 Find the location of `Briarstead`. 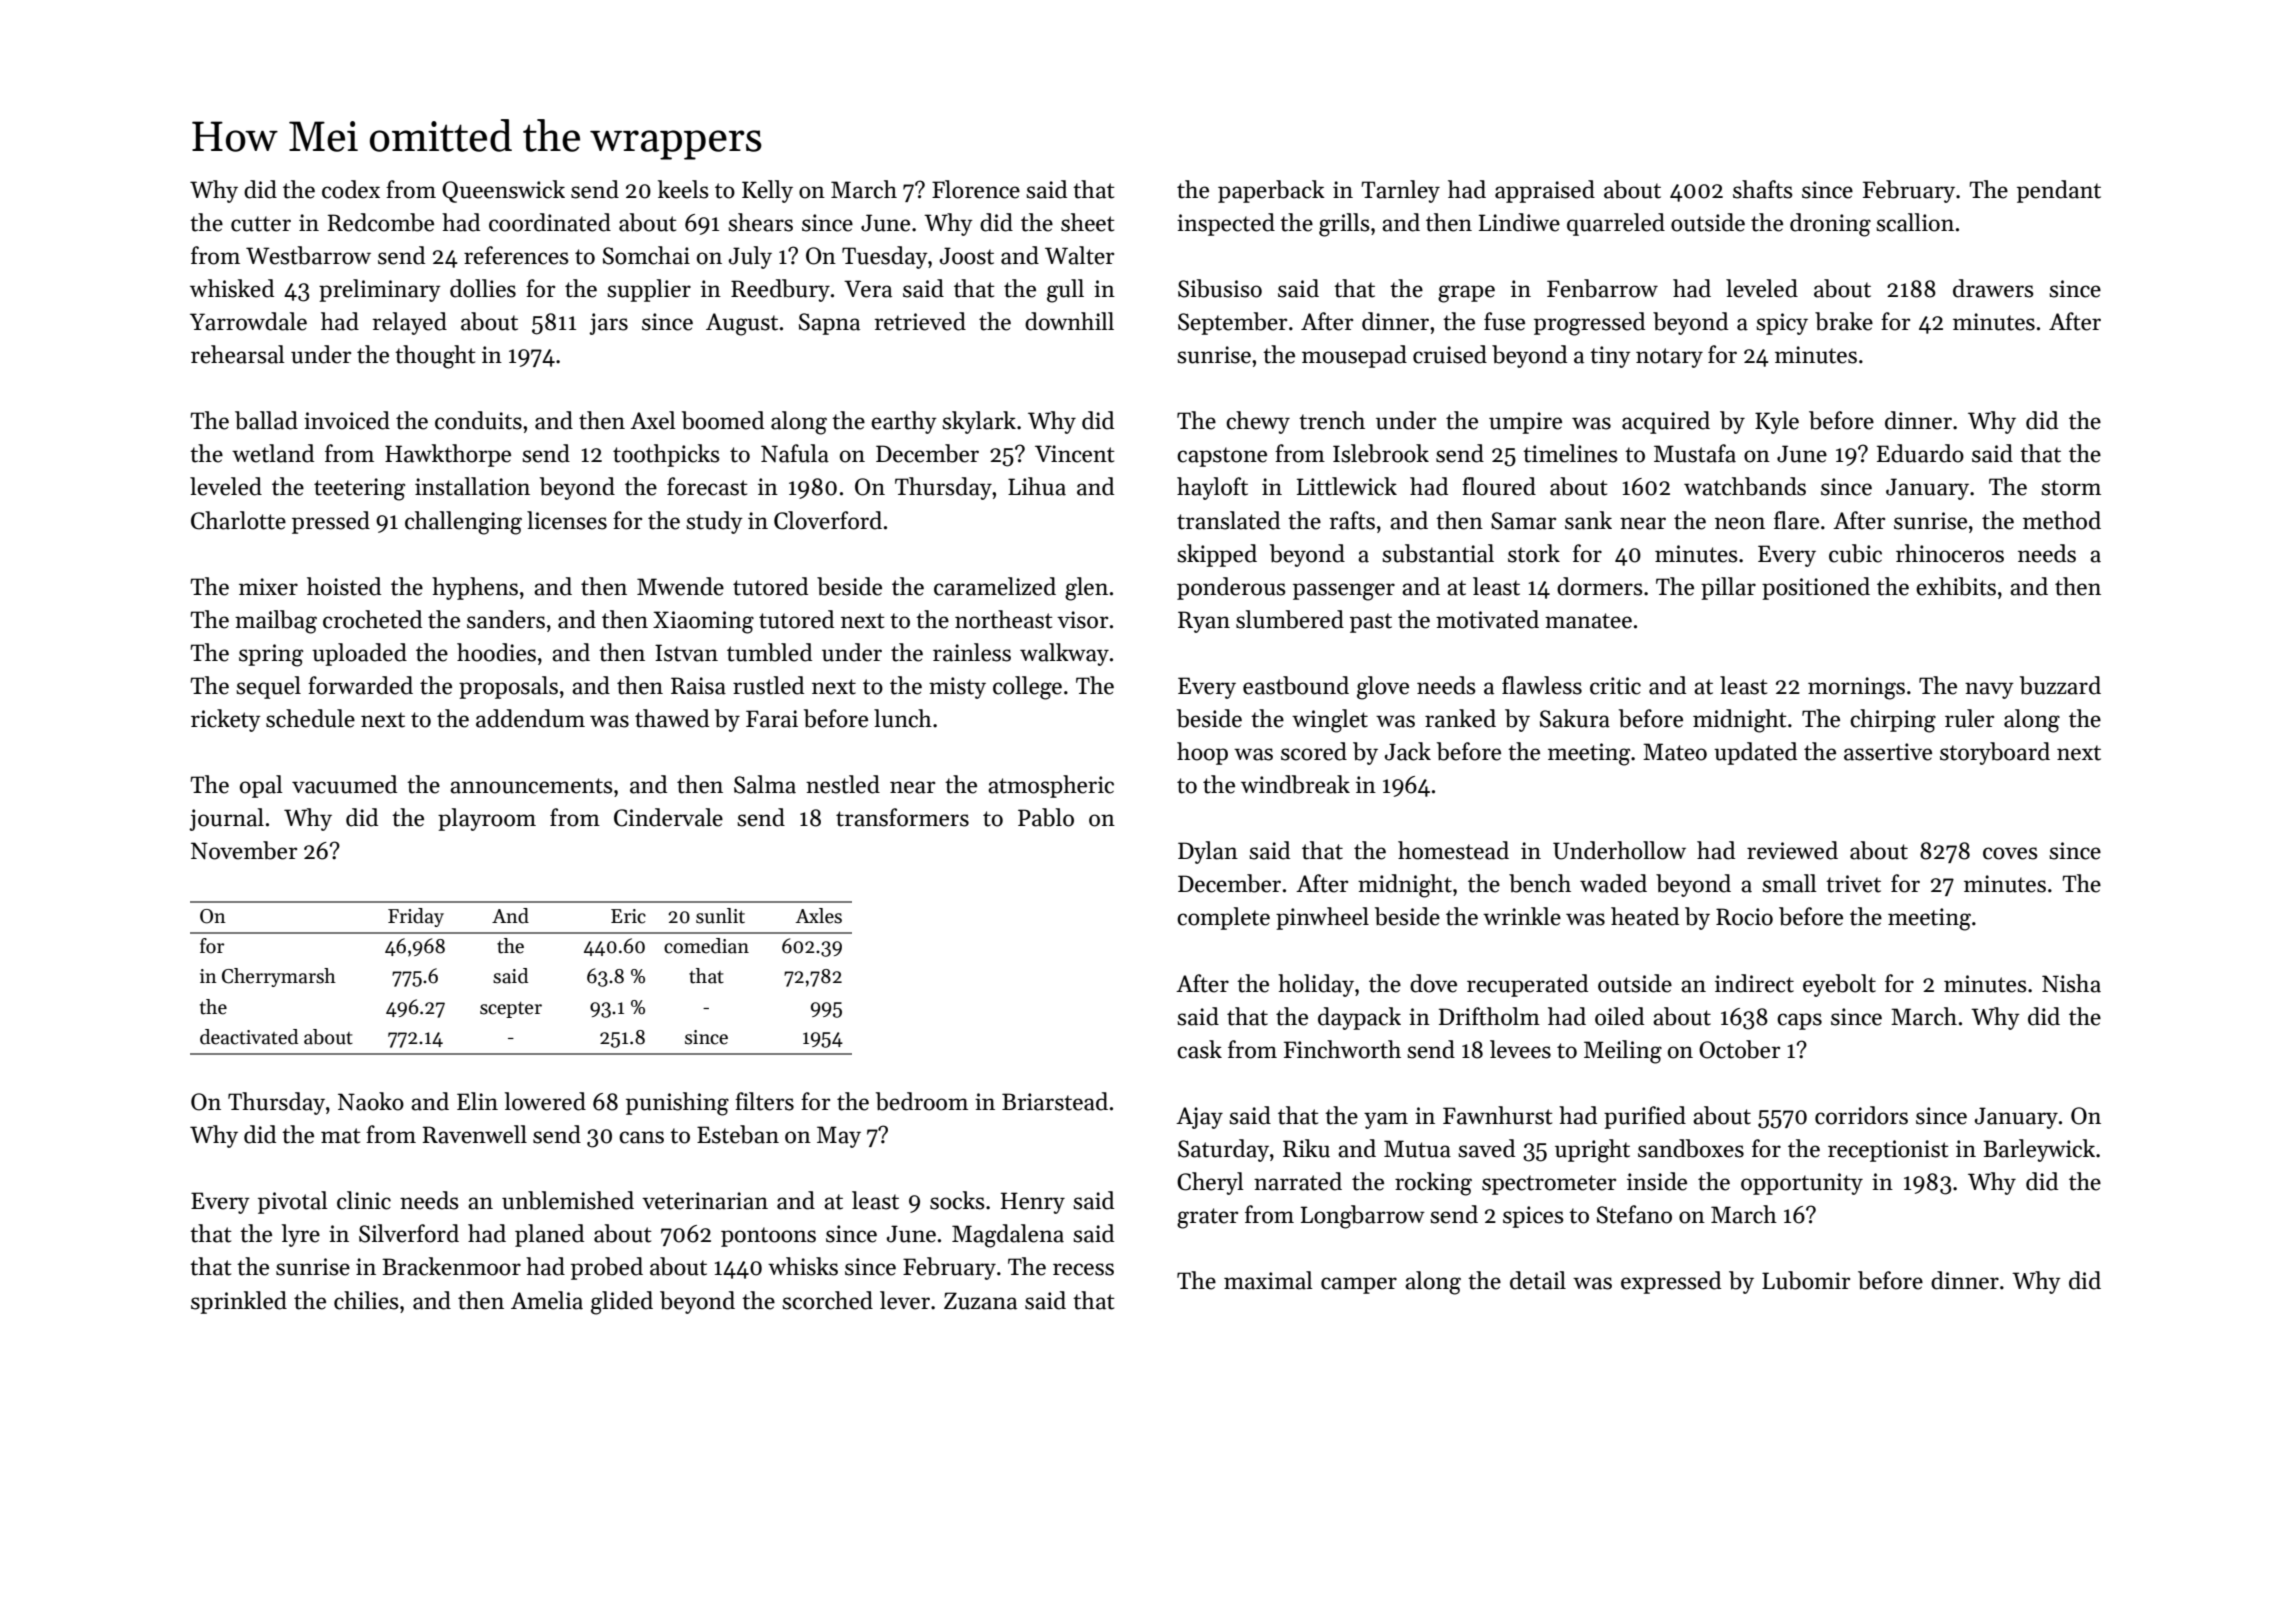

Briarstead is located at coordinates (1055, 1101).
